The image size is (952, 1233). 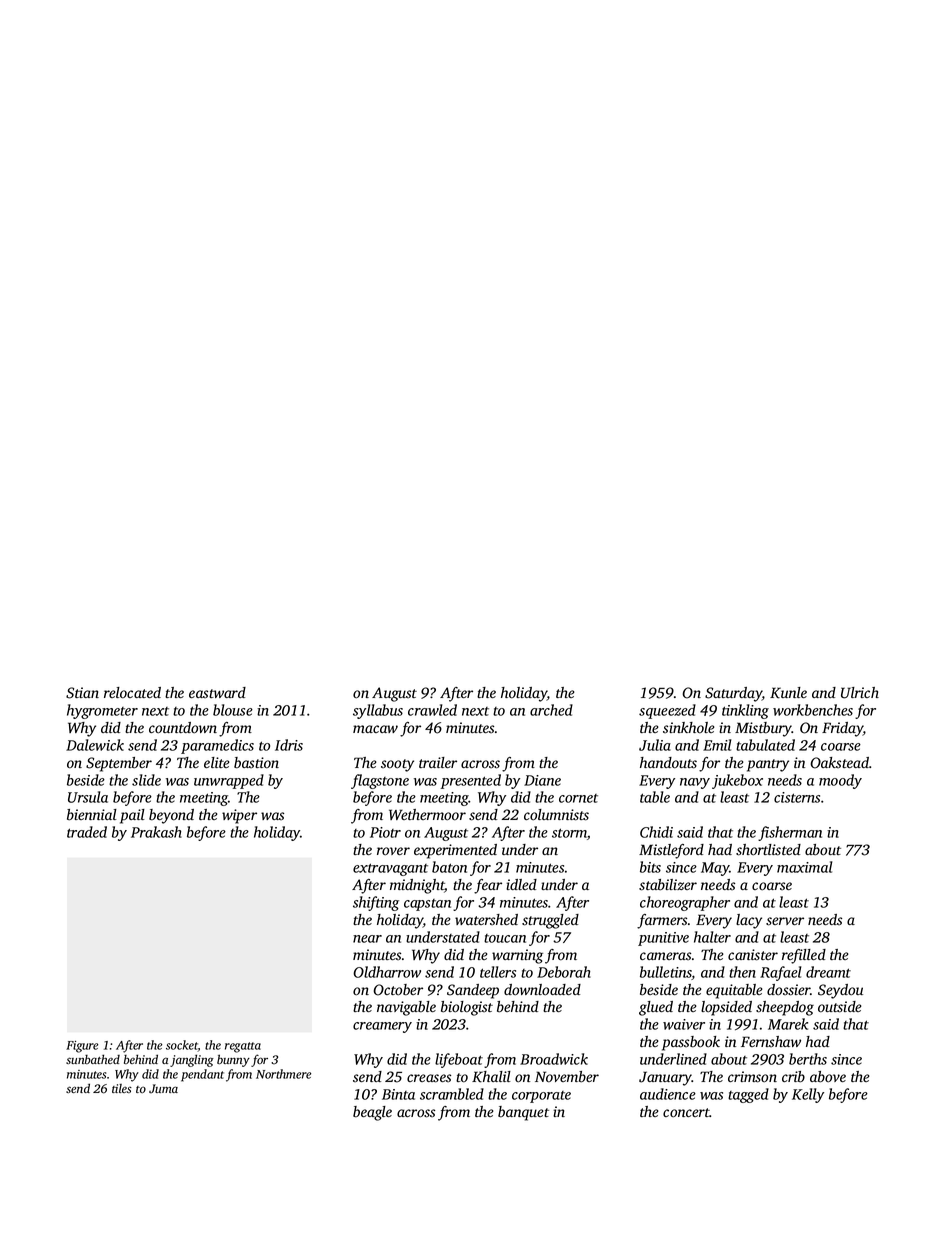 I want to click on storm, so click(x=569, y=833).
